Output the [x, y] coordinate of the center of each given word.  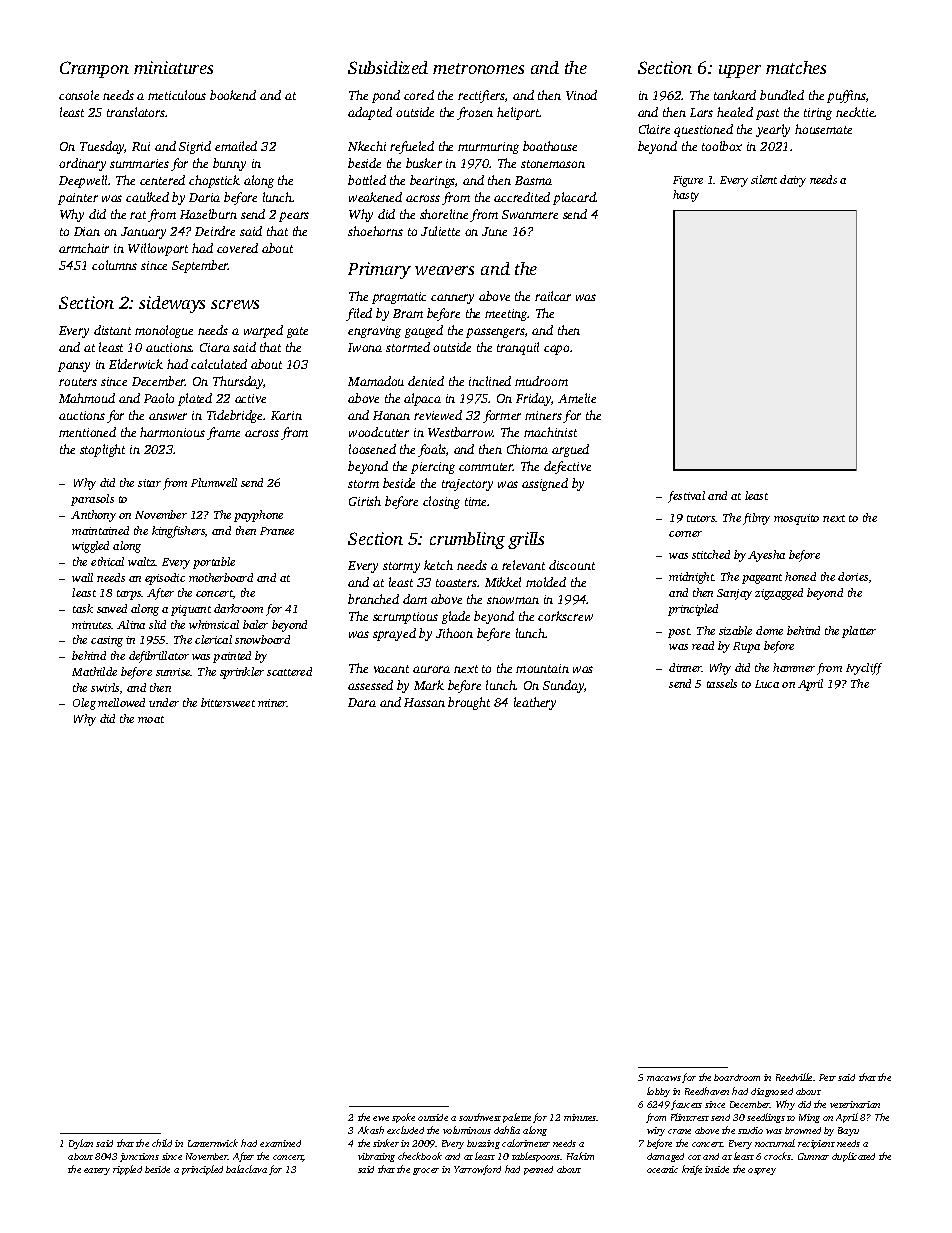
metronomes [478, 68]
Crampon [94, 69]
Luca [767, 684]
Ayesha [766, 556]
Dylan [81, 1144]
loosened [372, 449]
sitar [149, 483]
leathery [535, 703]
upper [740, 71]
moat [151, 719]
